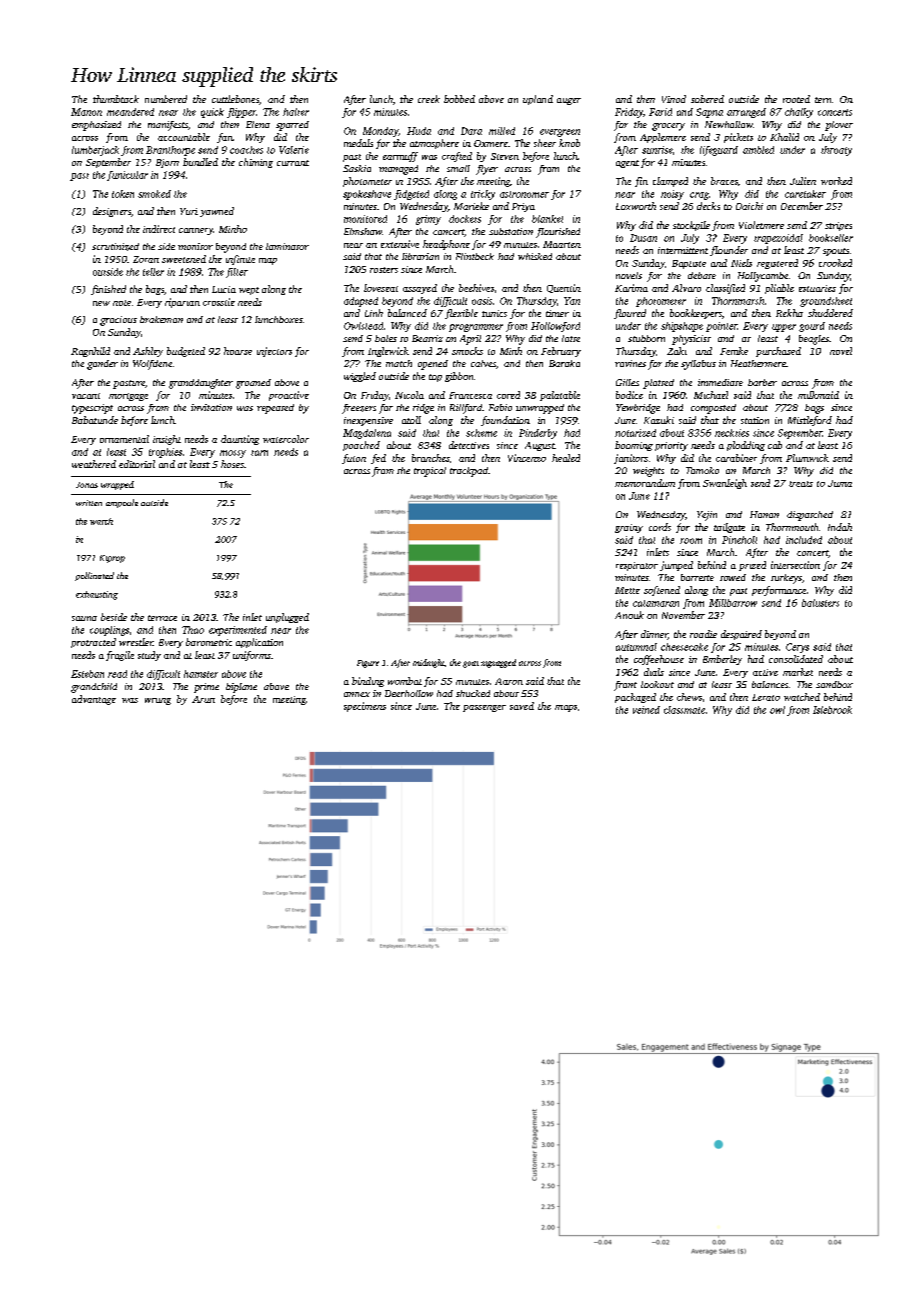  I want to click on editorial, so click(137, 464).
